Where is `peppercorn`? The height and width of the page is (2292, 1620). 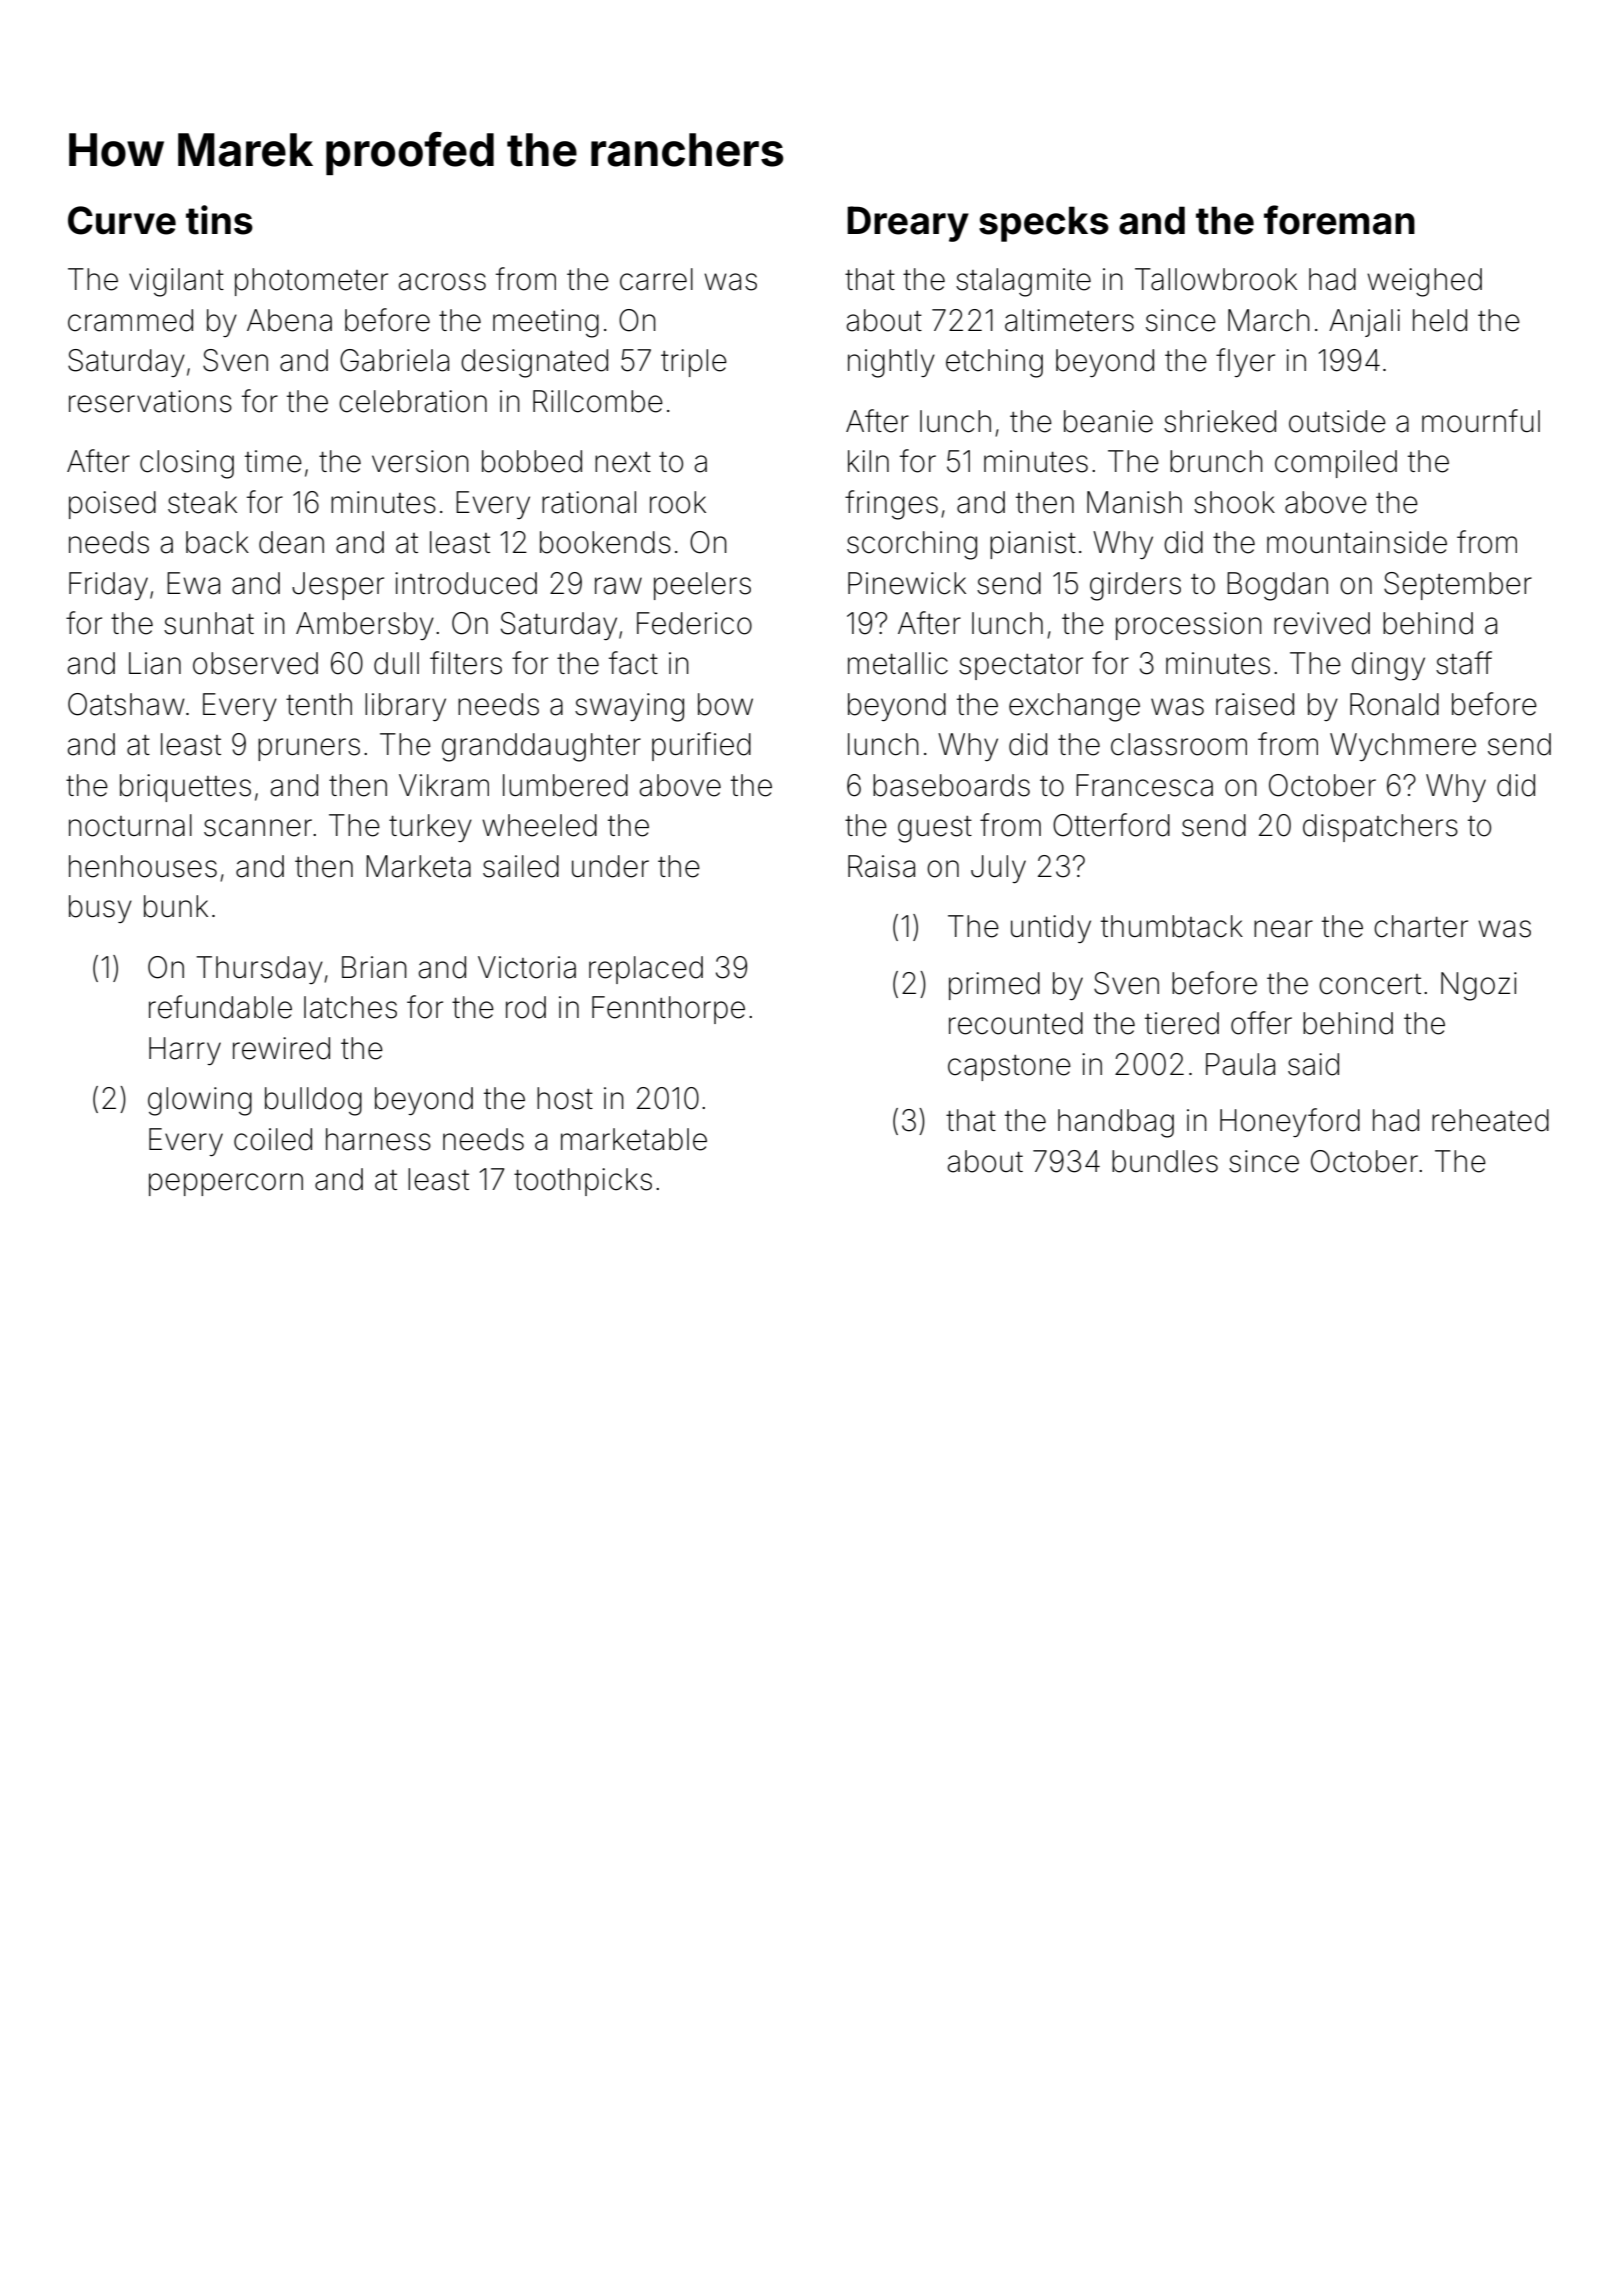 peppercorn is located at coordinates (226, 1184).
